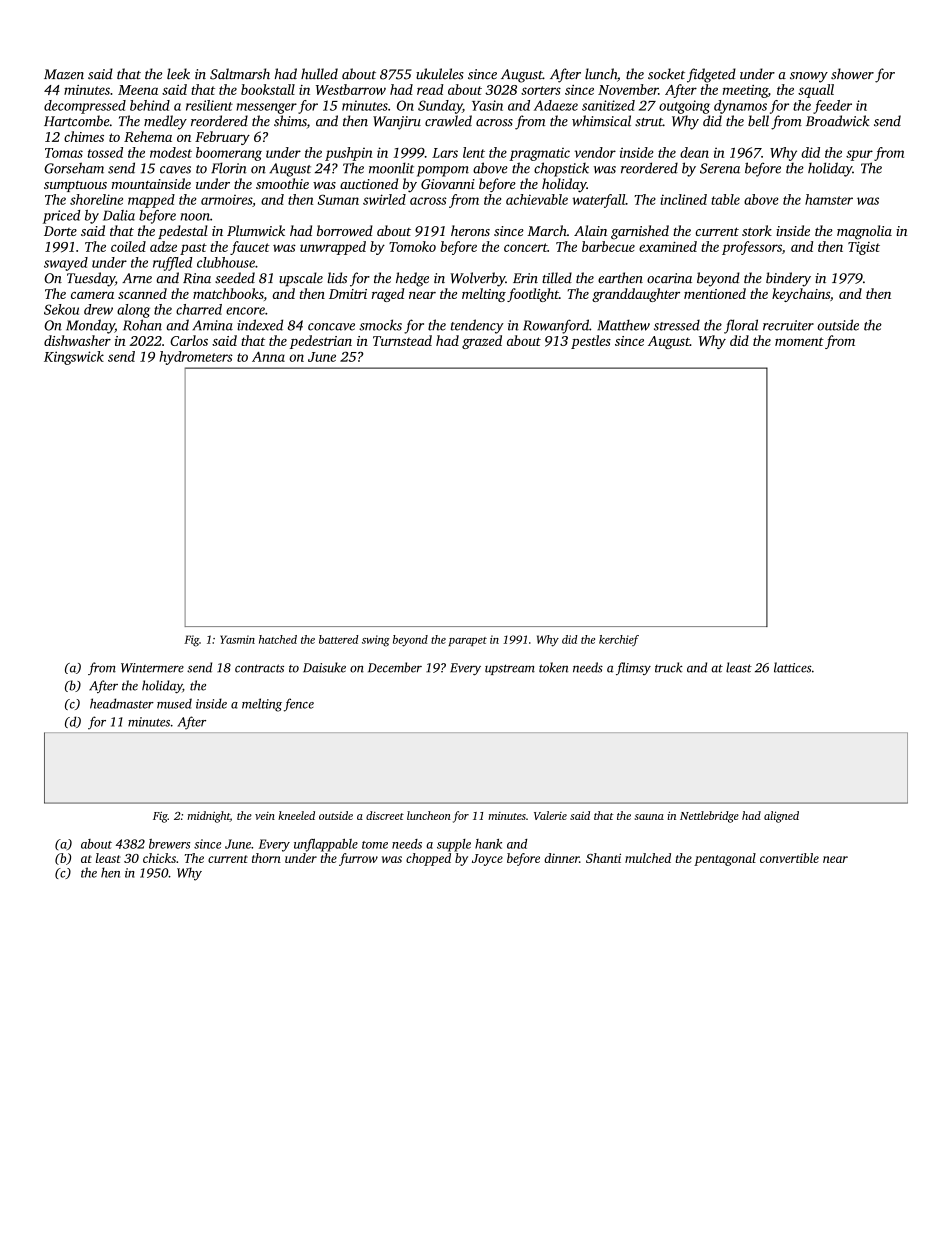 The image size is (952, 1233). What do you see at coordinates (793, 667) in the document?
I see `lattices` at bounding box center [793, 667].
